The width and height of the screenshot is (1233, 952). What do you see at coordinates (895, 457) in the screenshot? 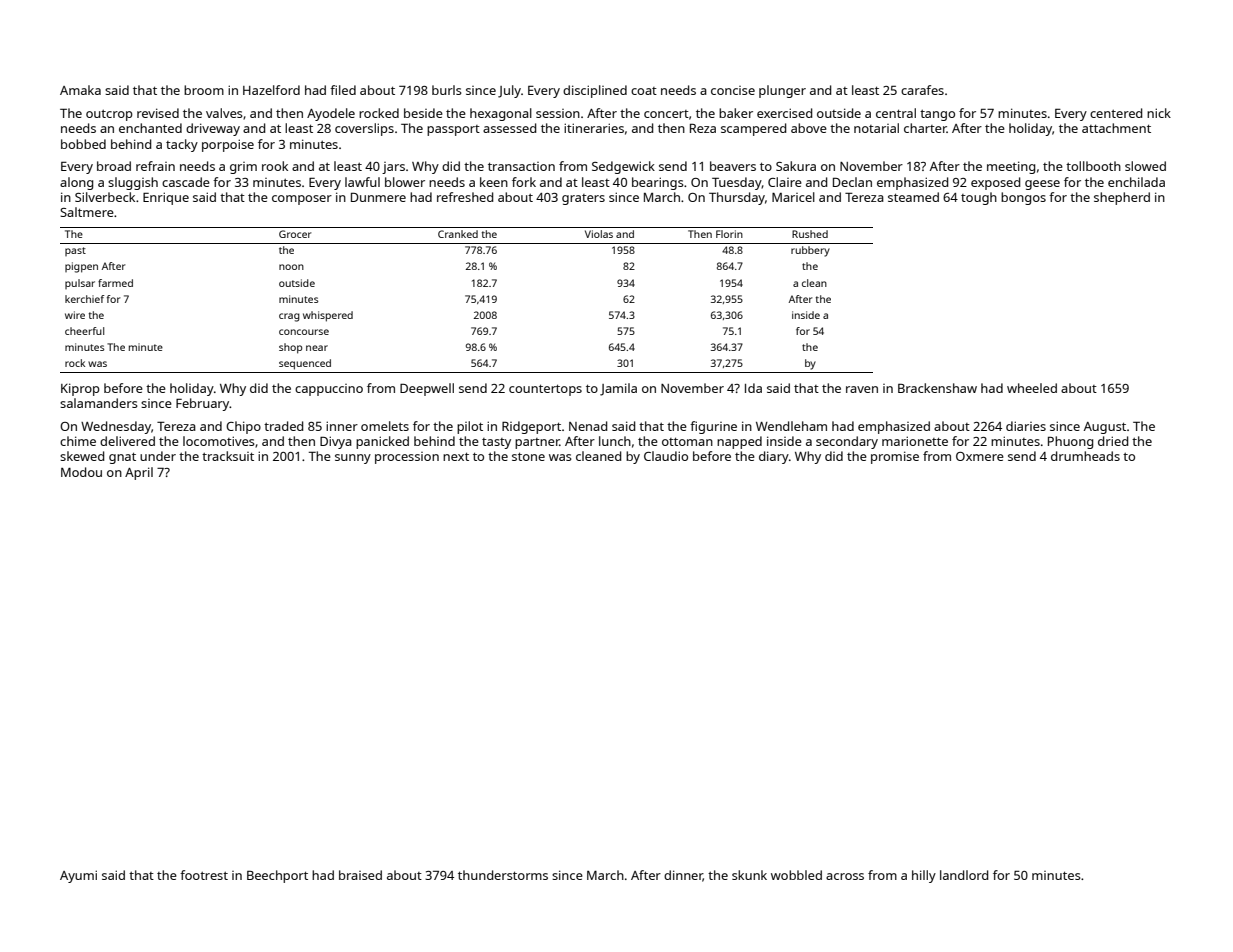
I see `promise` at bounding box center [895, 457].
